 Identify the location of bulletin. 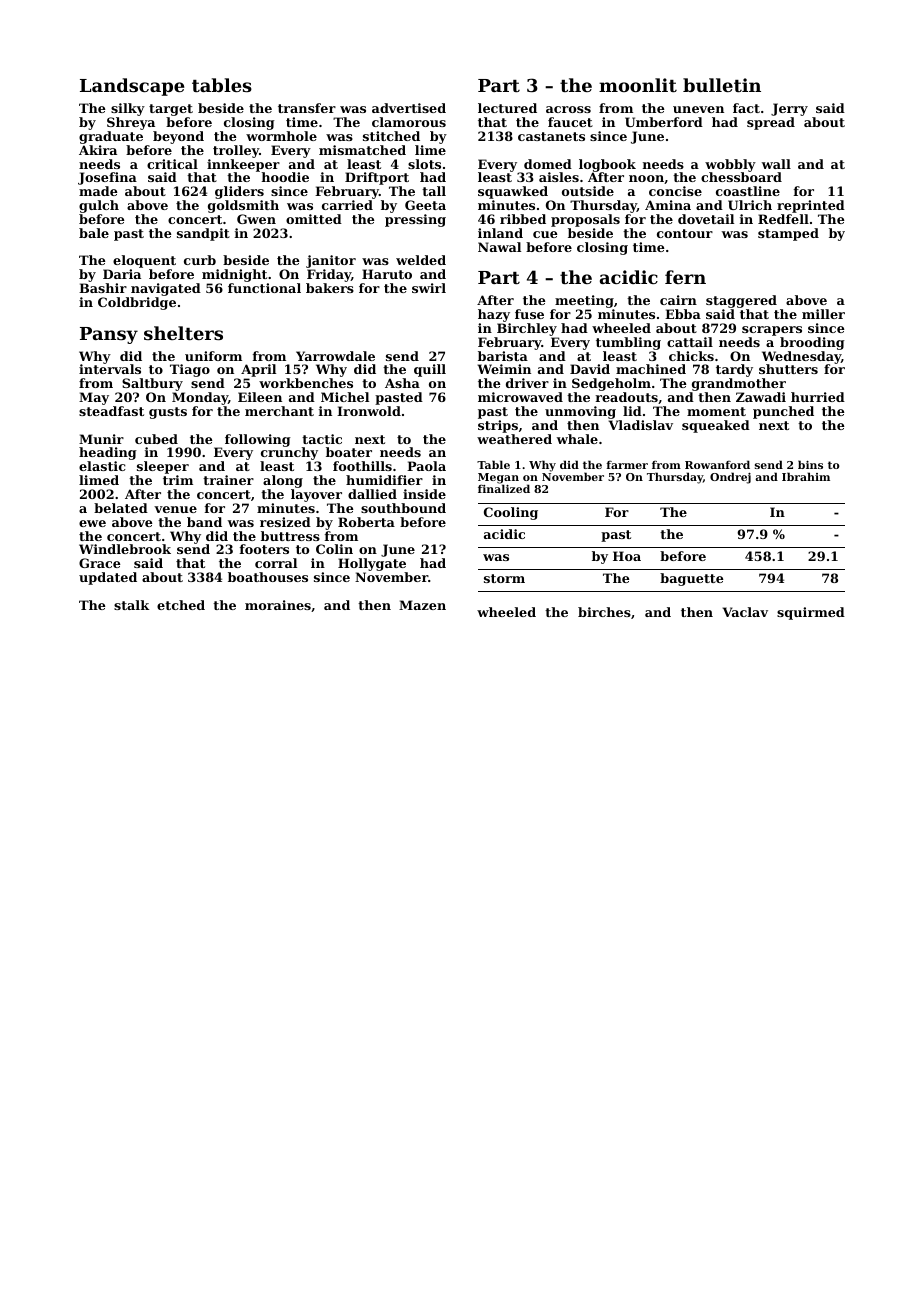
(722, 85).
